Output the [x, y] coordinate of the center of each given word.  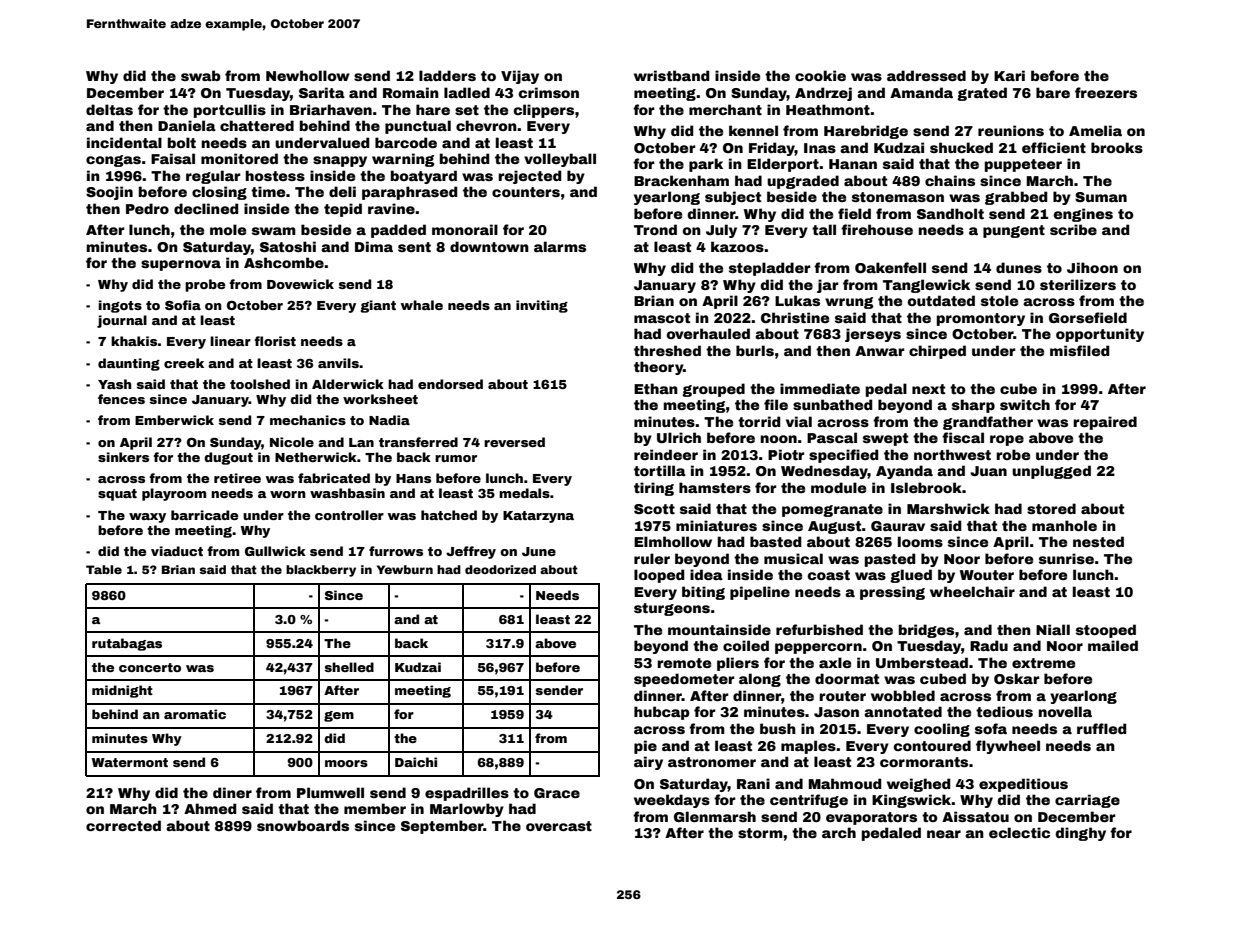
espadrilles [467, 794]
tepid [343, 210]
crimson [549, 92]
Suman [1101, 197]
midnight [122, 691]
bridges [926, 631]
